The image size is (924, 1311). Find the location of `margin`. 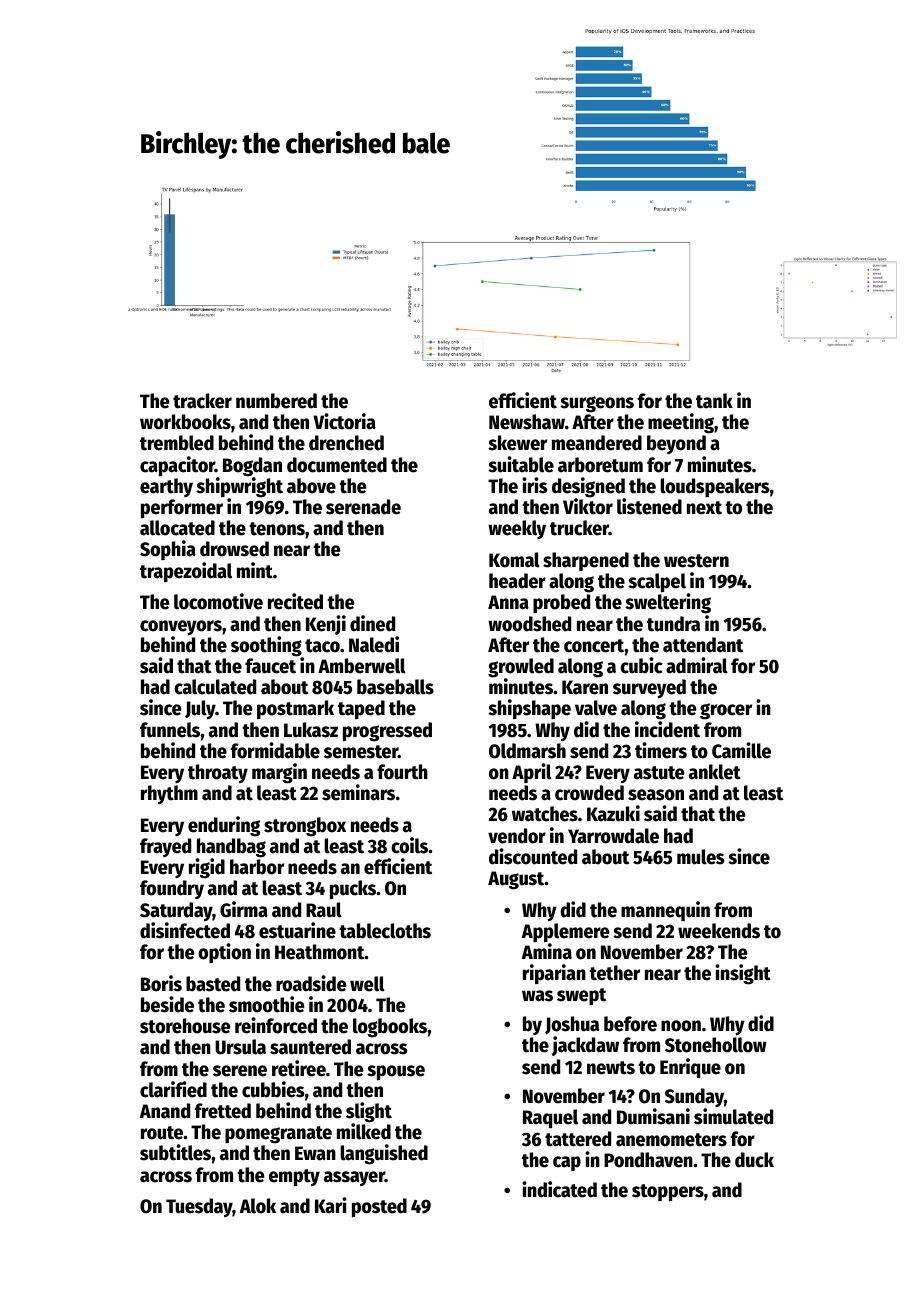

margin is located at coordinates (279, 773).
